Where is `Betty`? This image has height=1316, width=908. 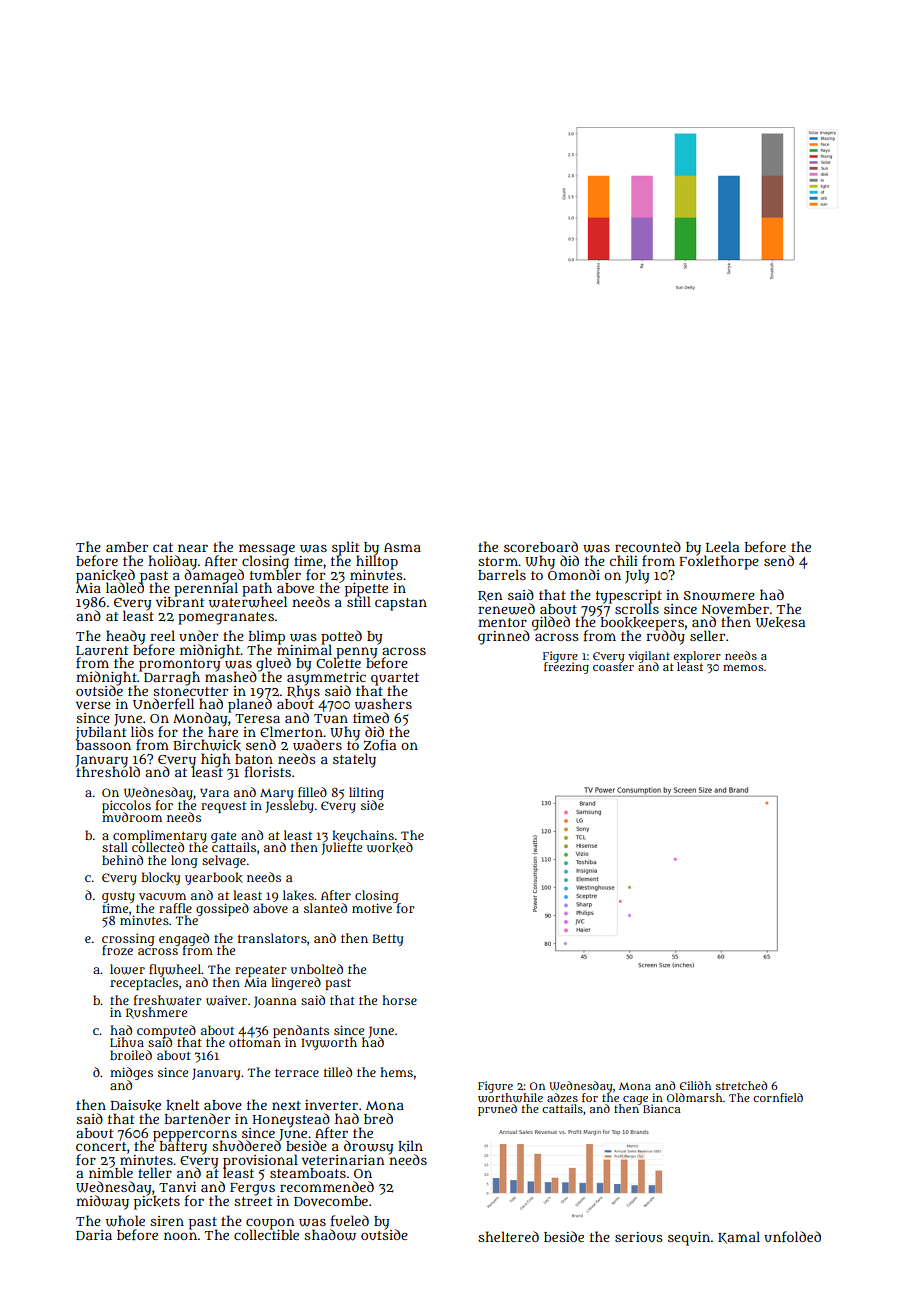
Betty is located at coordinates (387, 940).
